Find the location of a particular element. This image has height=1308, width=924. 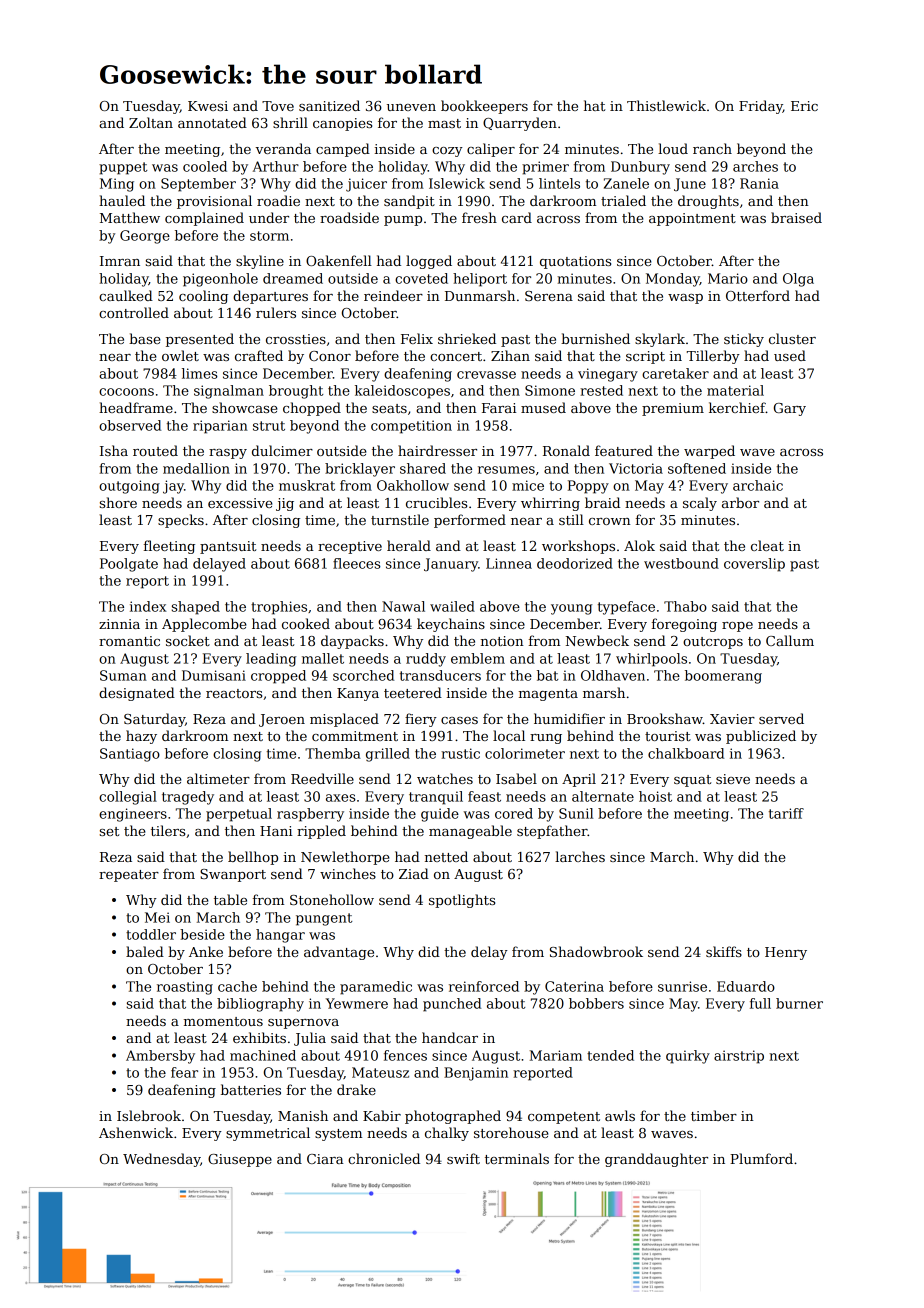

table is located at coordinates (230, 899).
